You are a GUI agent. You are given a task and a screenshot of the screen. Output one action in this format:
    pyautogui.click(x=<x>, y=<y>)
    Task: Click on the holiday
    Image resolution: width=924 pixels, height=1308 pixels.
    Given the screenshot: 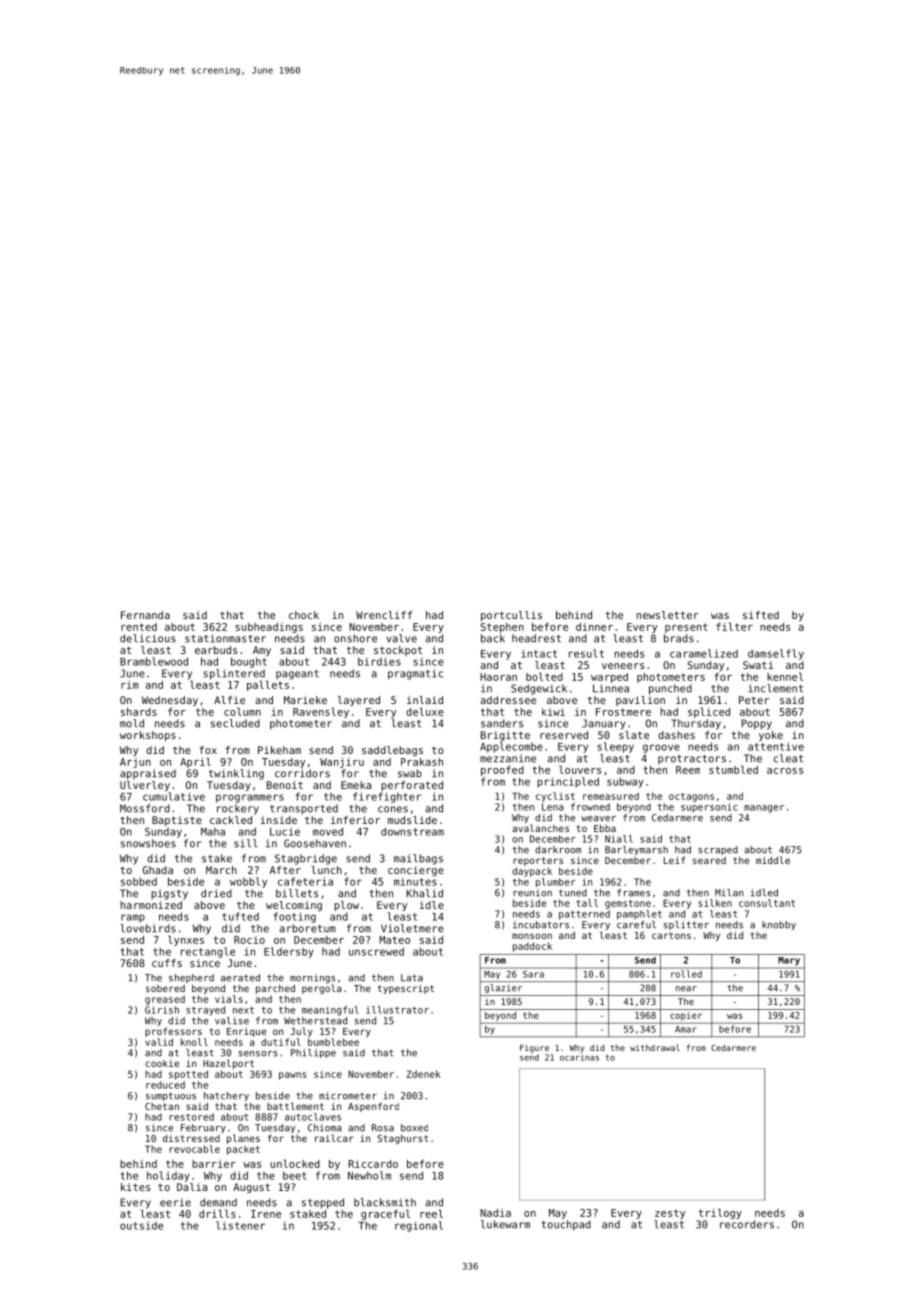 What is the action you would take?
    pyautogui.click(x=168, y=1176)
